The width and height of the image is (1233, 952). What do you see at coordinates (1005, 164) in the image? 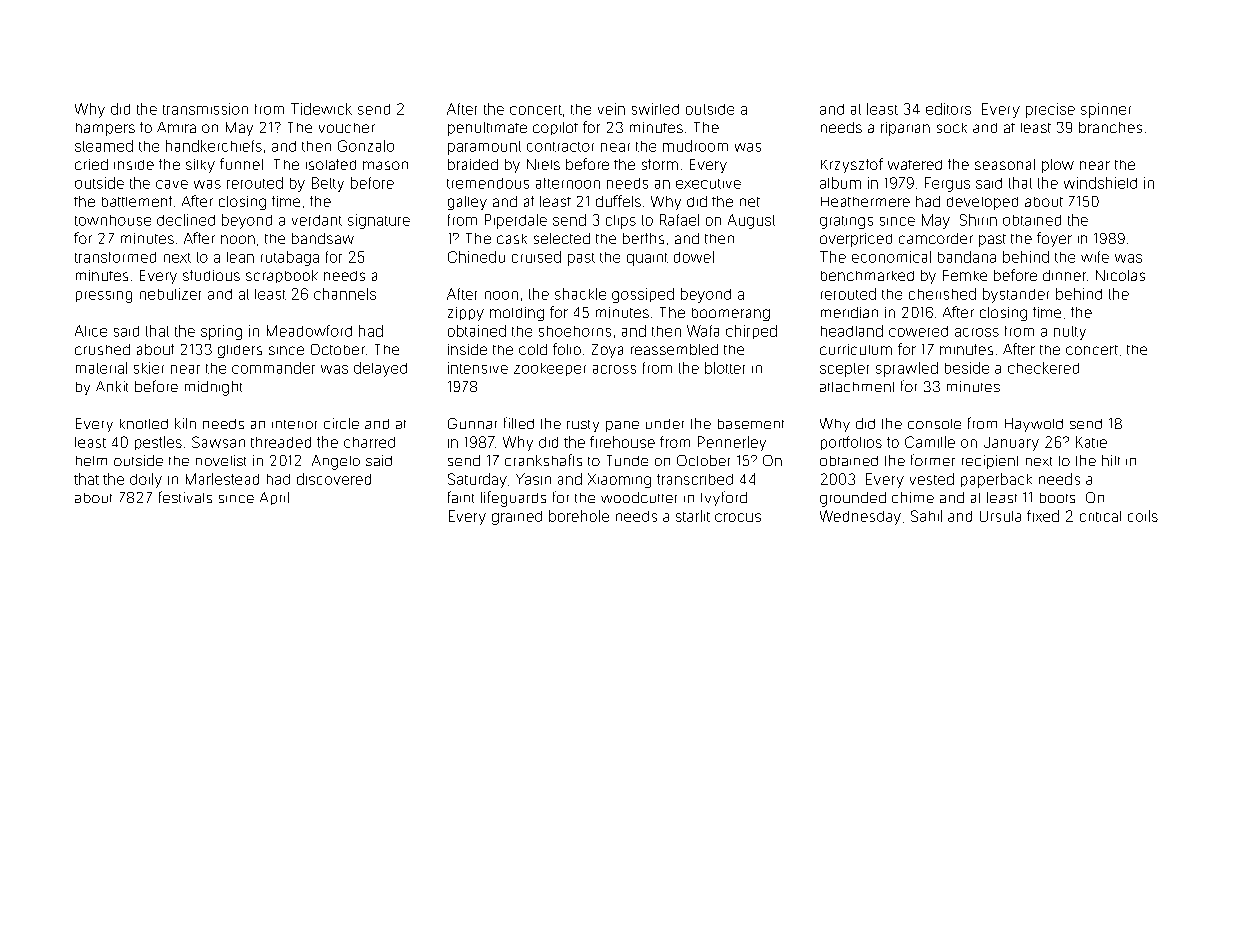
I see `seasonal` at bounding box center [1005, 164].
